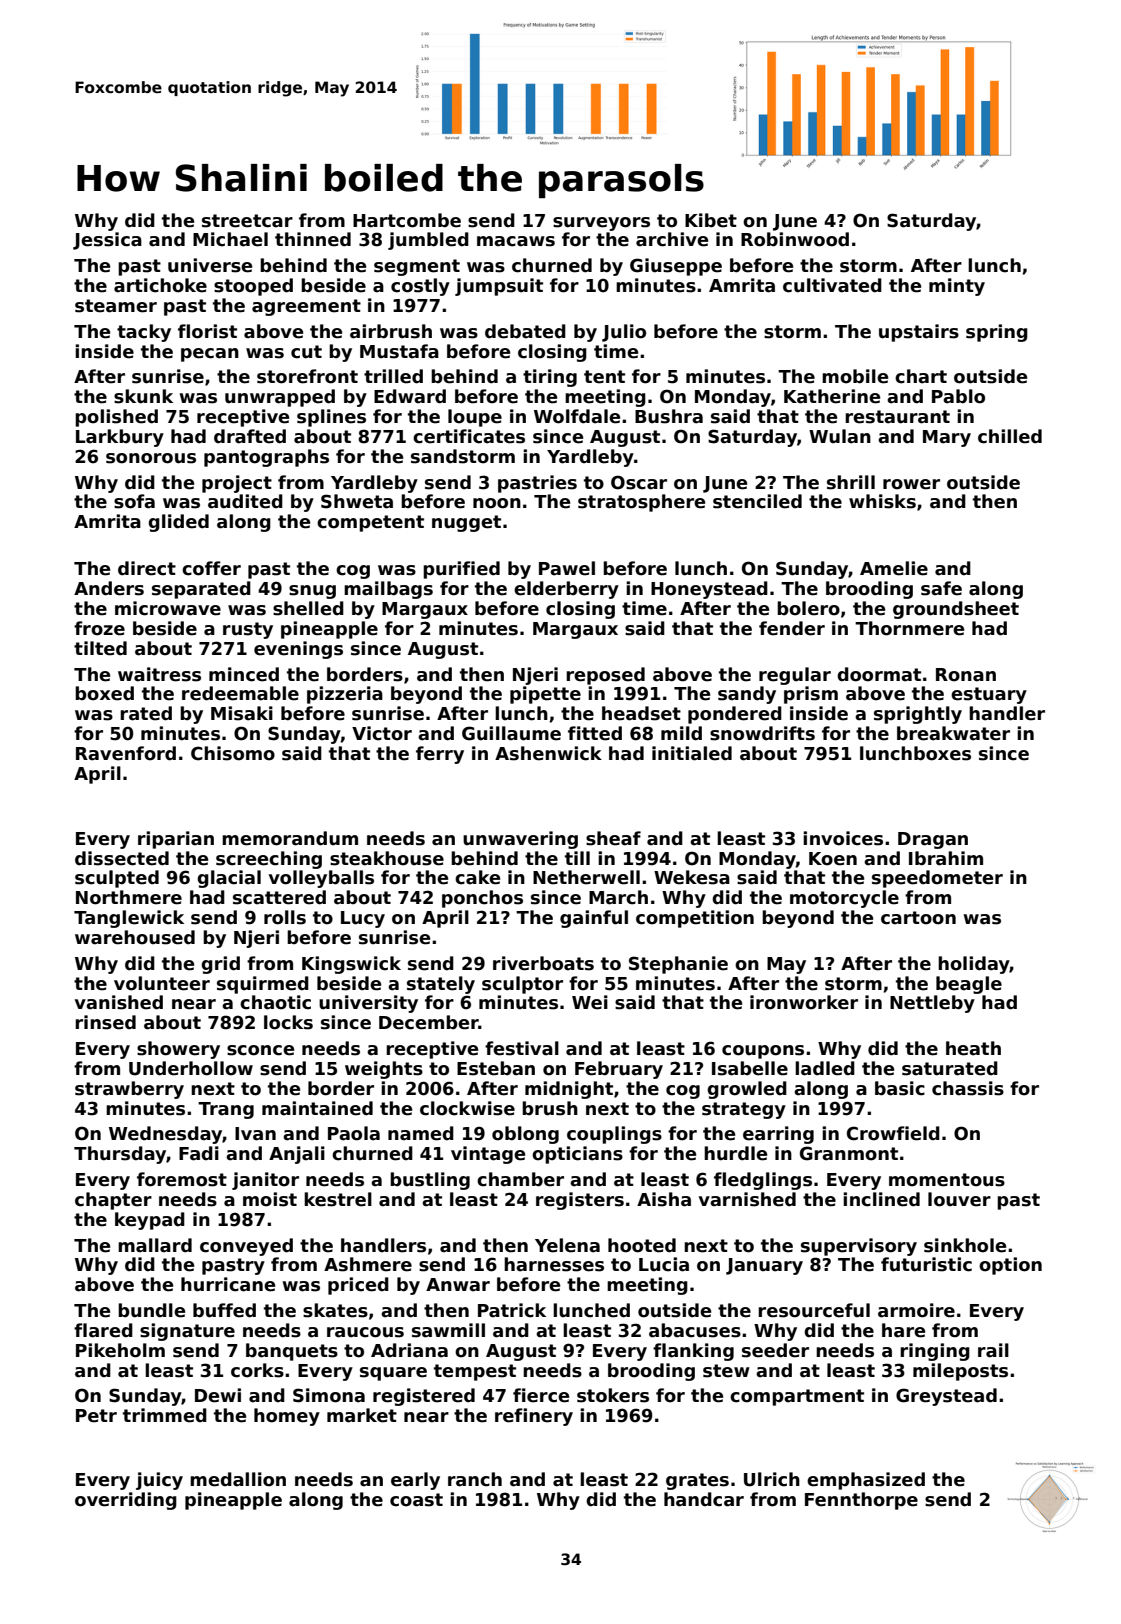 The image size is (1121, 1624). Describe the element at coordinates (238, 1479) in the image. I see `medallion` at that location.
